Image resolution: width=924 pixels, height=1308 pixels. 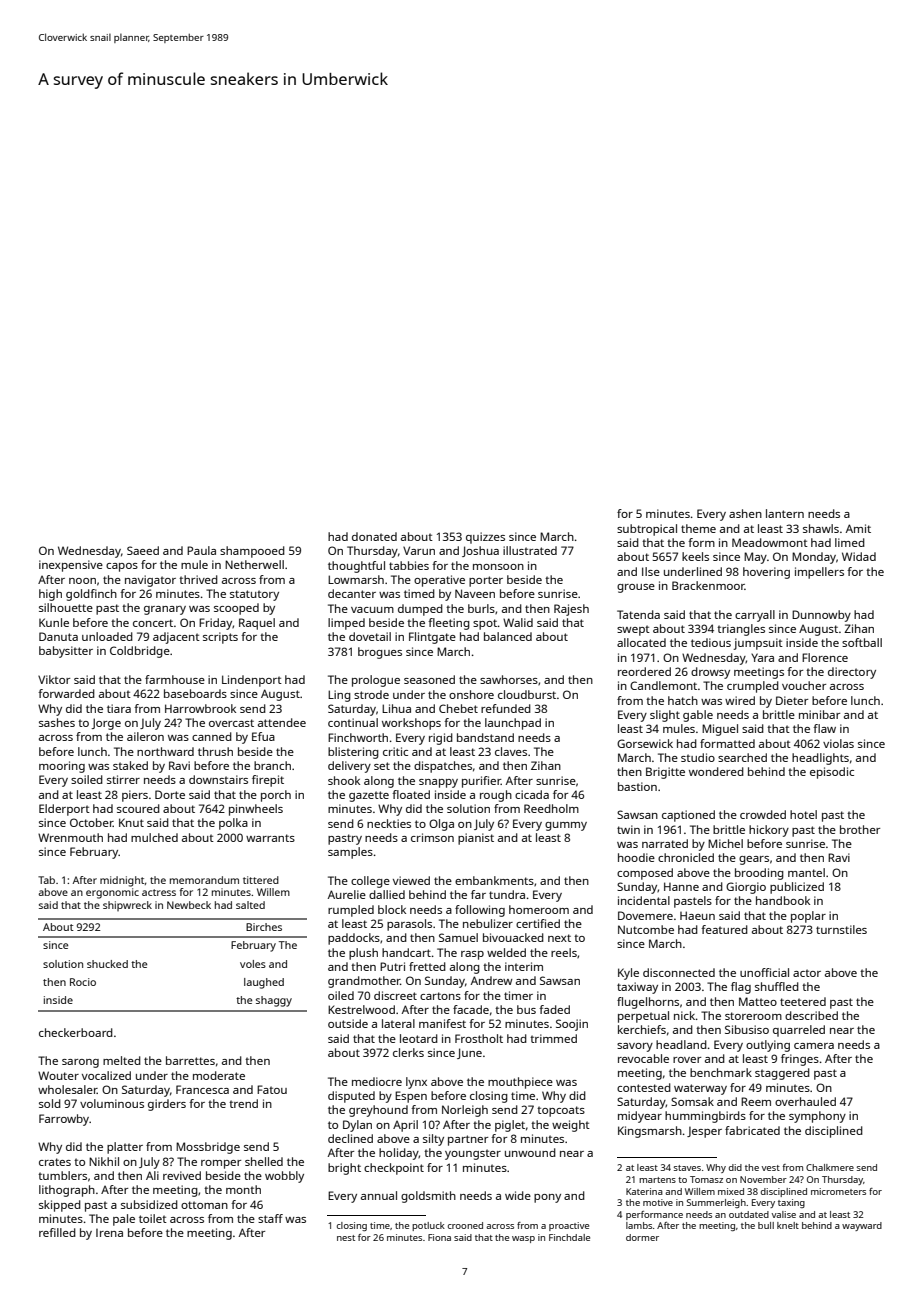 I want to click on pianist, so click(x=476, y=839).
